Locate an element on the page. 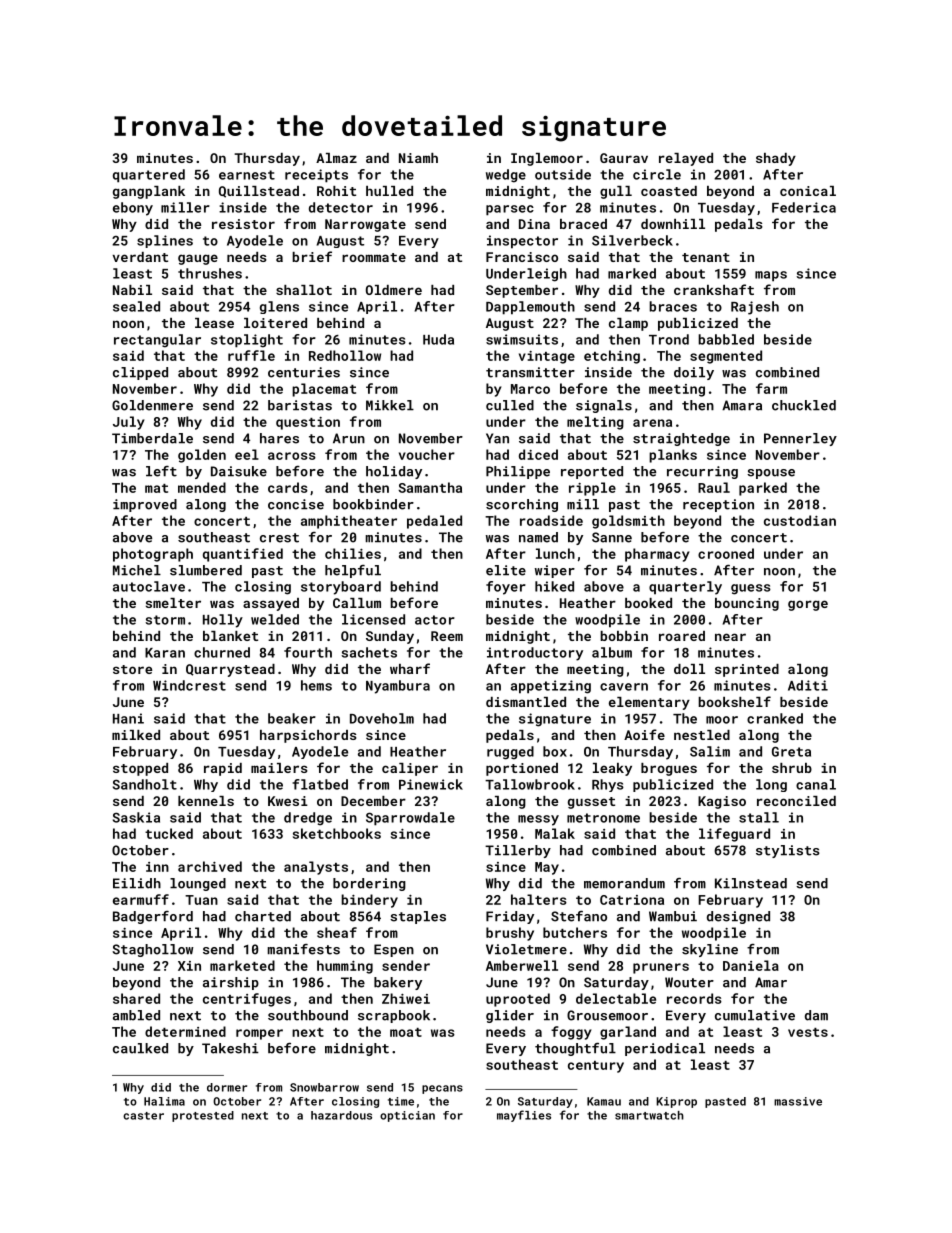 The image size is (952, 1233). quantified is located at coordinates (243, 555).
